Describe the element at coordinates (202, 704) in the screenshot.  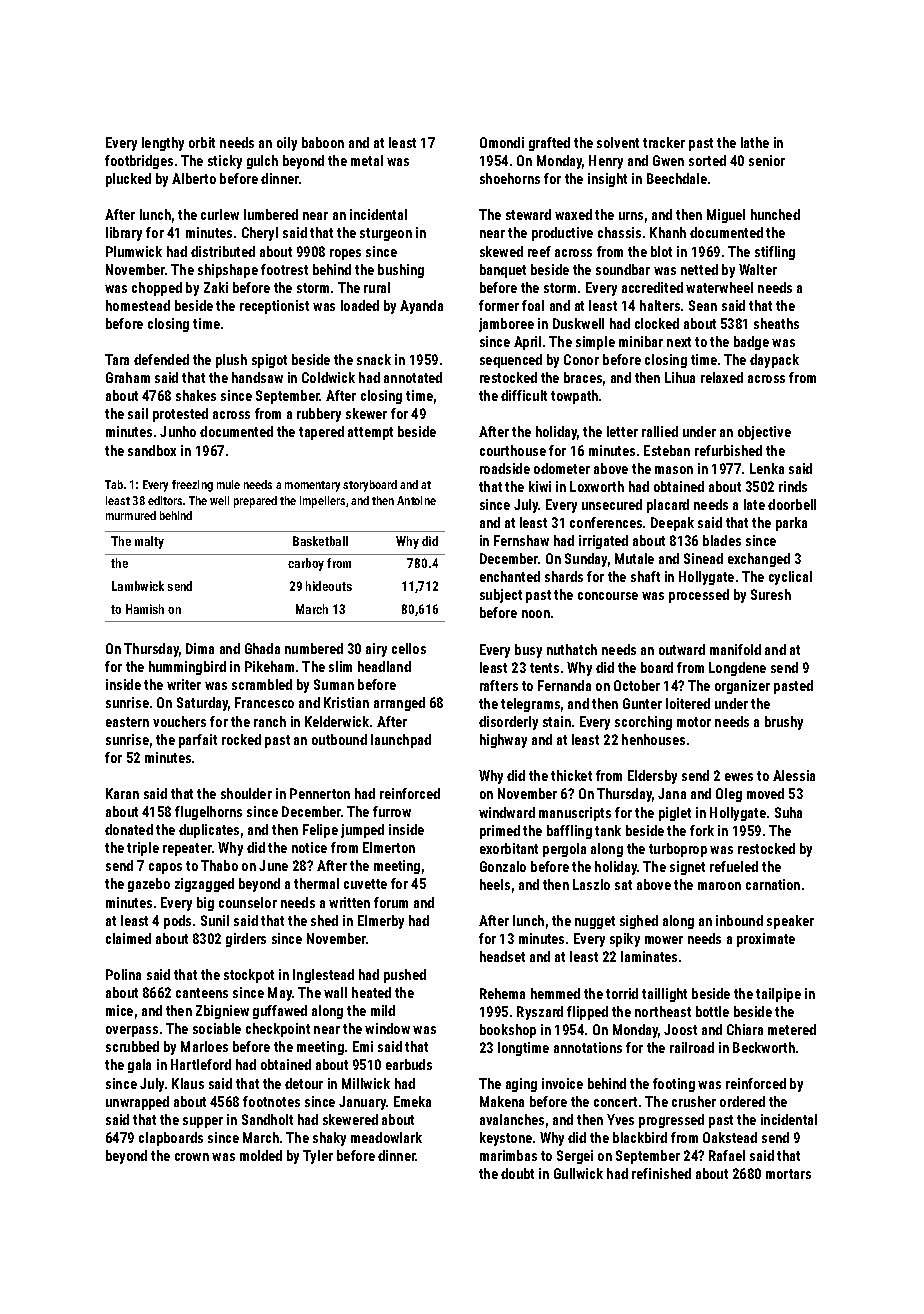
I see `Saturday` at that location.
